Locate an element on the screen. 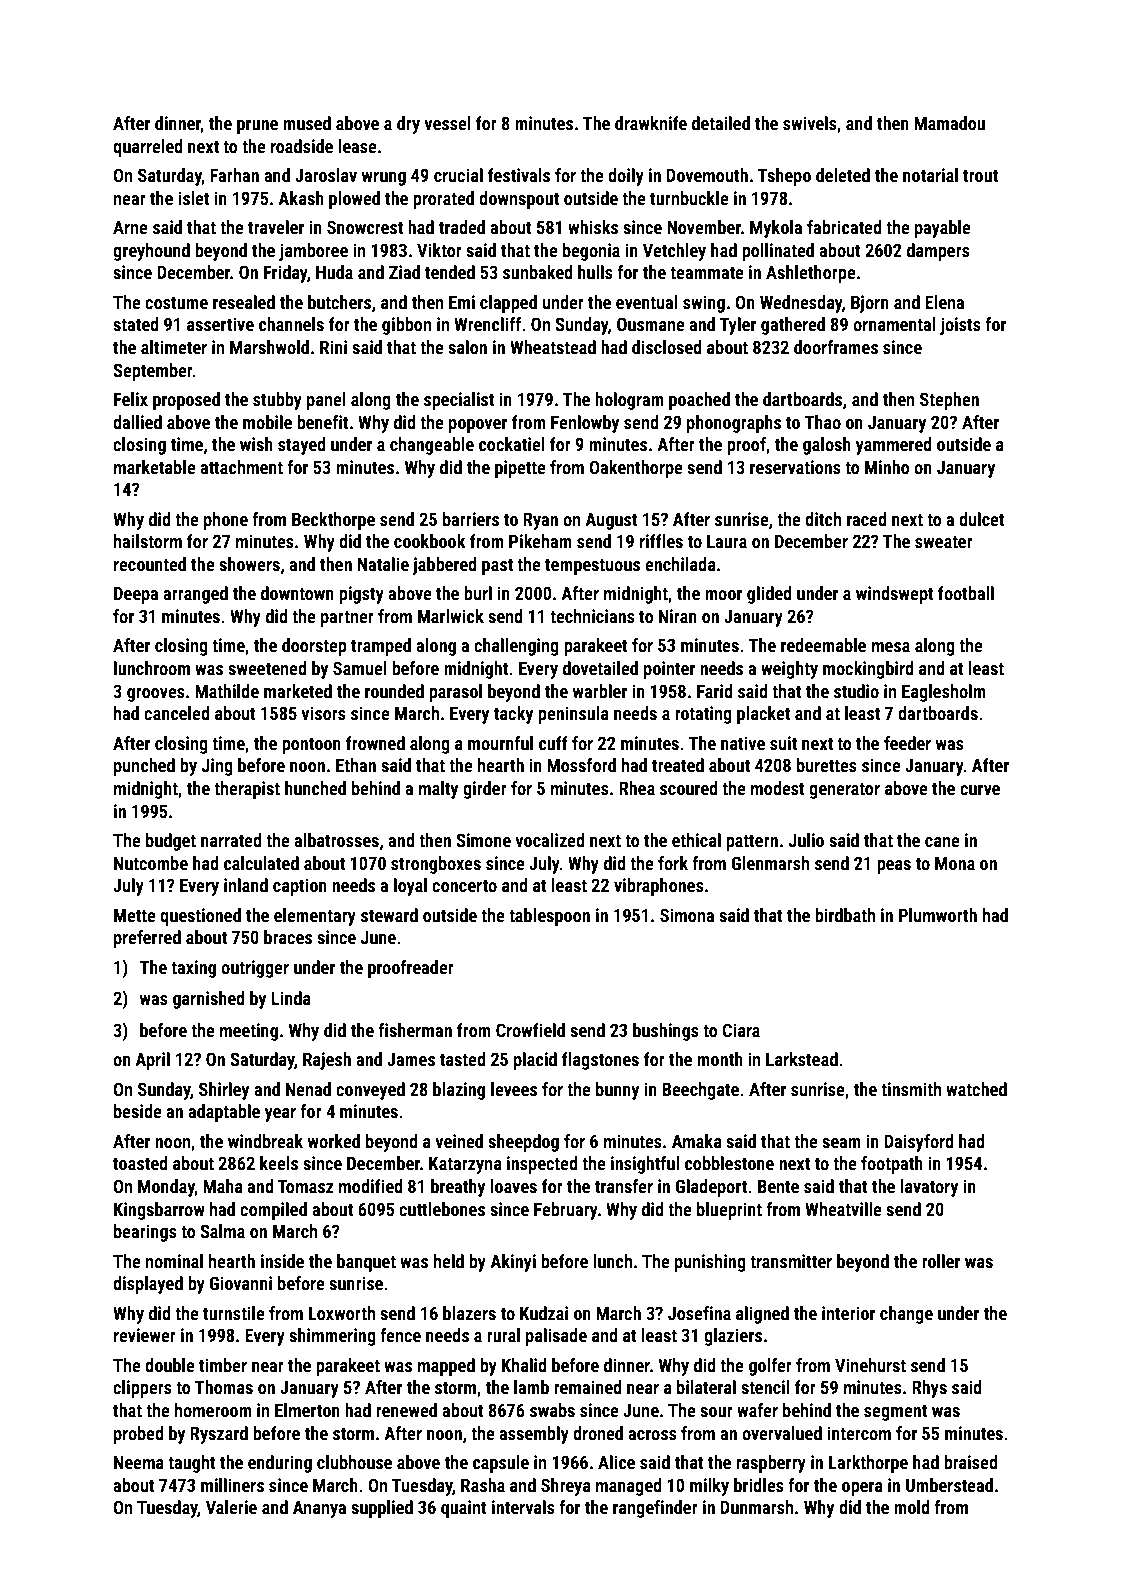 The image size is (1123, 1588). Neema is located at coordinates (139, 1462).
